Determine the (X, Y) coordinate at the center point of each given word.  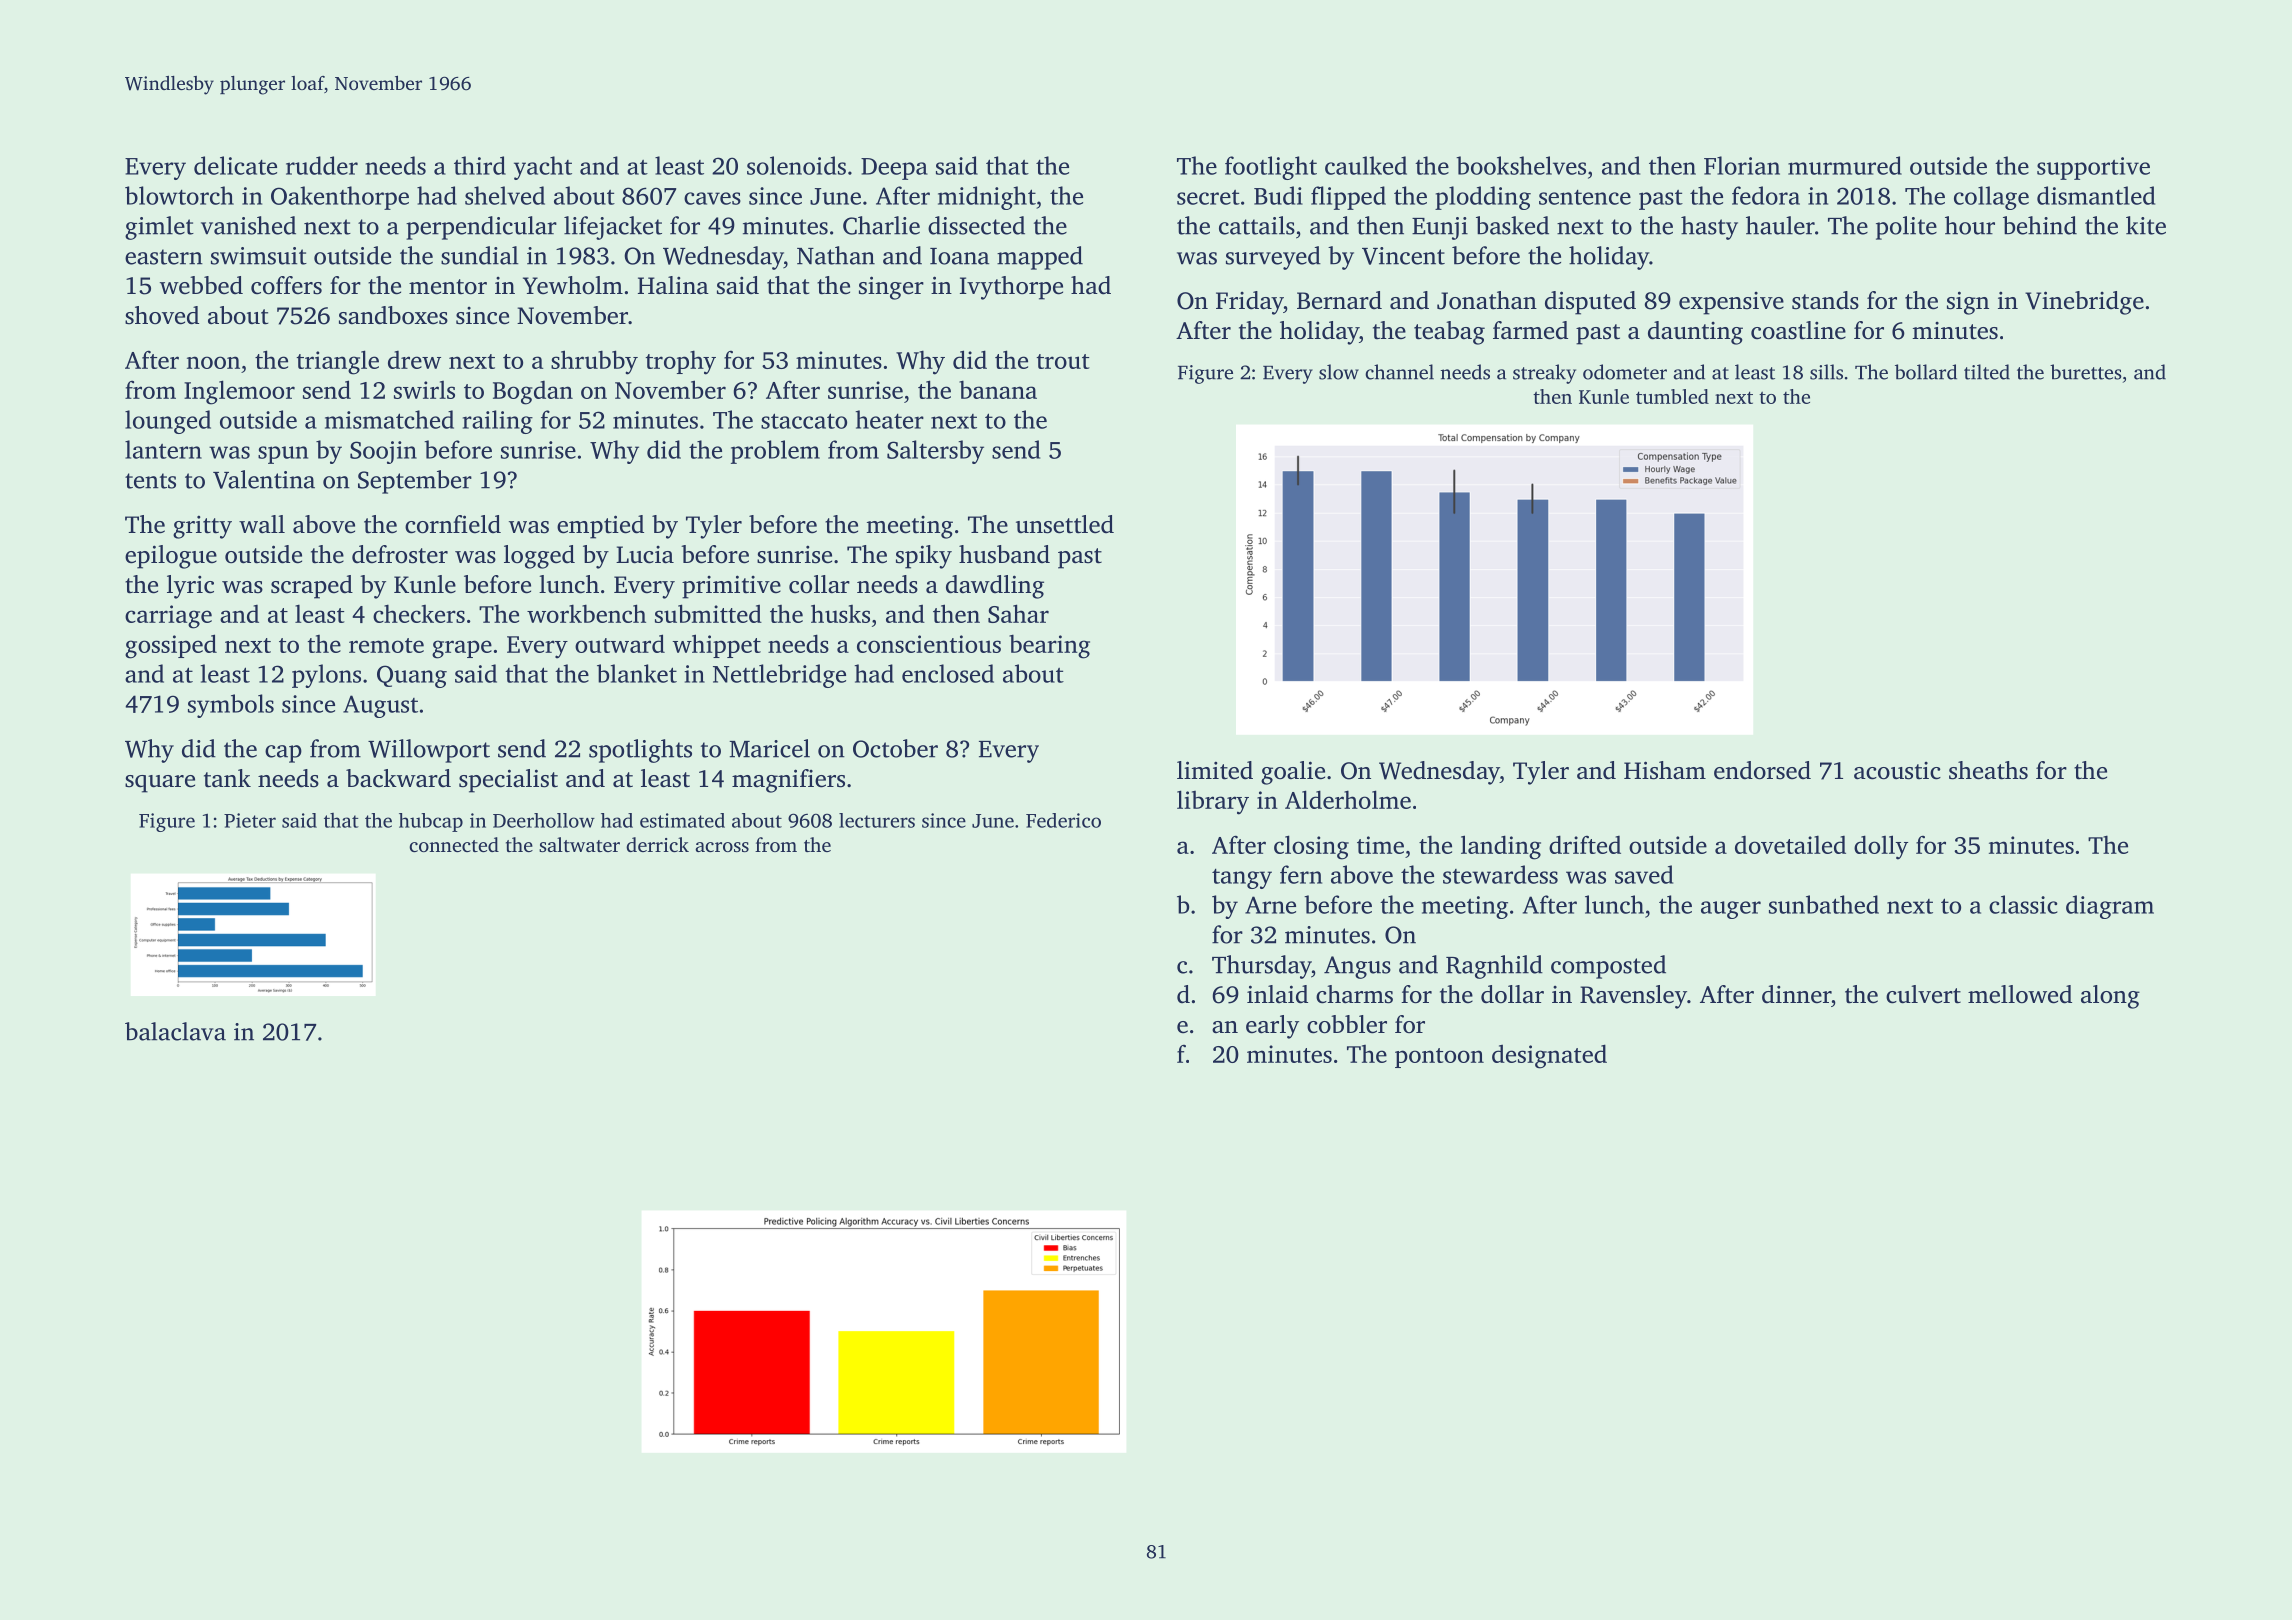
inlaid (1277, 994)
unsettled (1065, 524)
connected (454, 844)
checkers (419, 613)
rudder (322, 165)
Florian (1742, 165)
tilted (1987, 372)
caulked (1366, 165)
